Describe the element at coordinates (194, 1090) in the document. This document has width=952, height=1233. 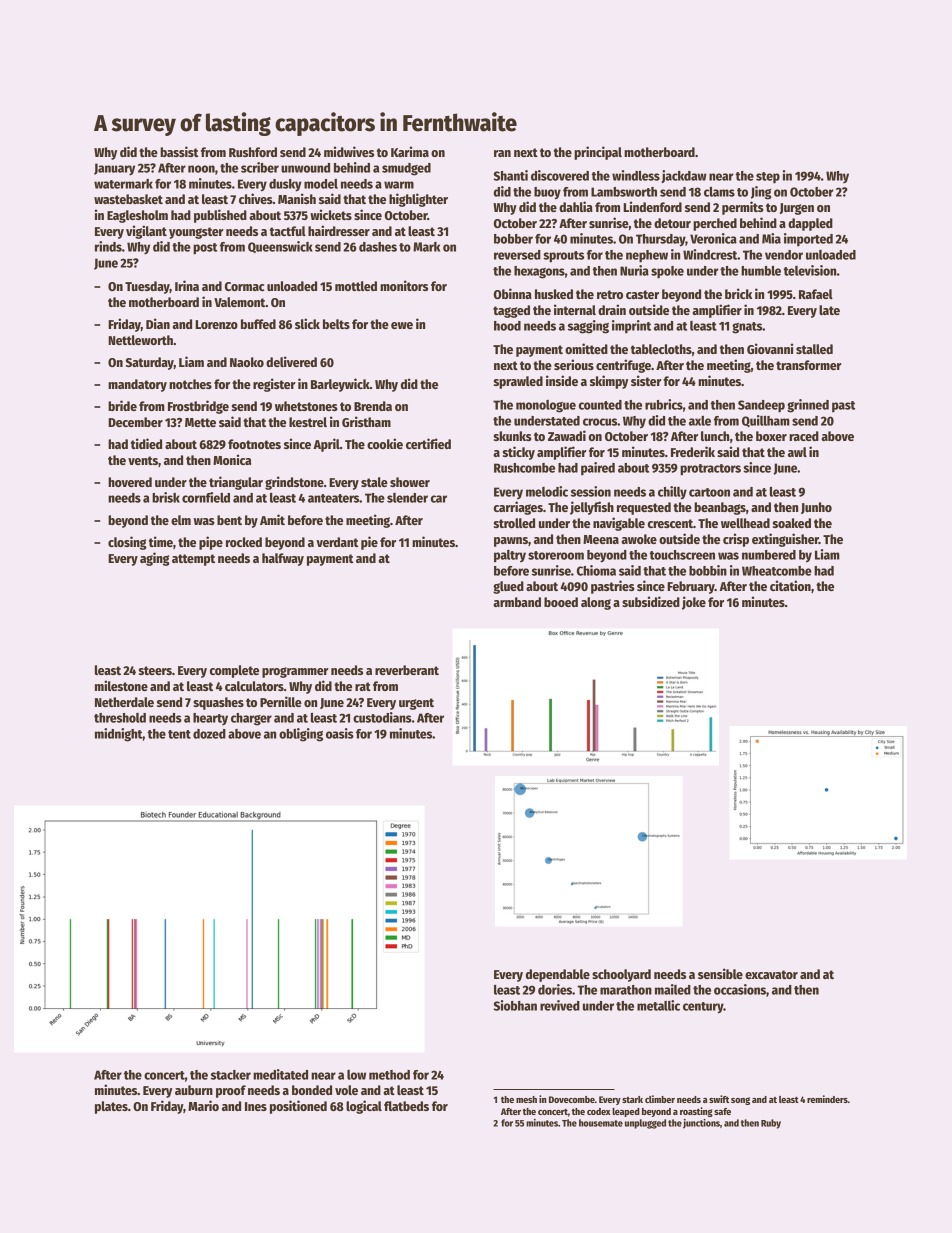
I see `auburn` at that location.
